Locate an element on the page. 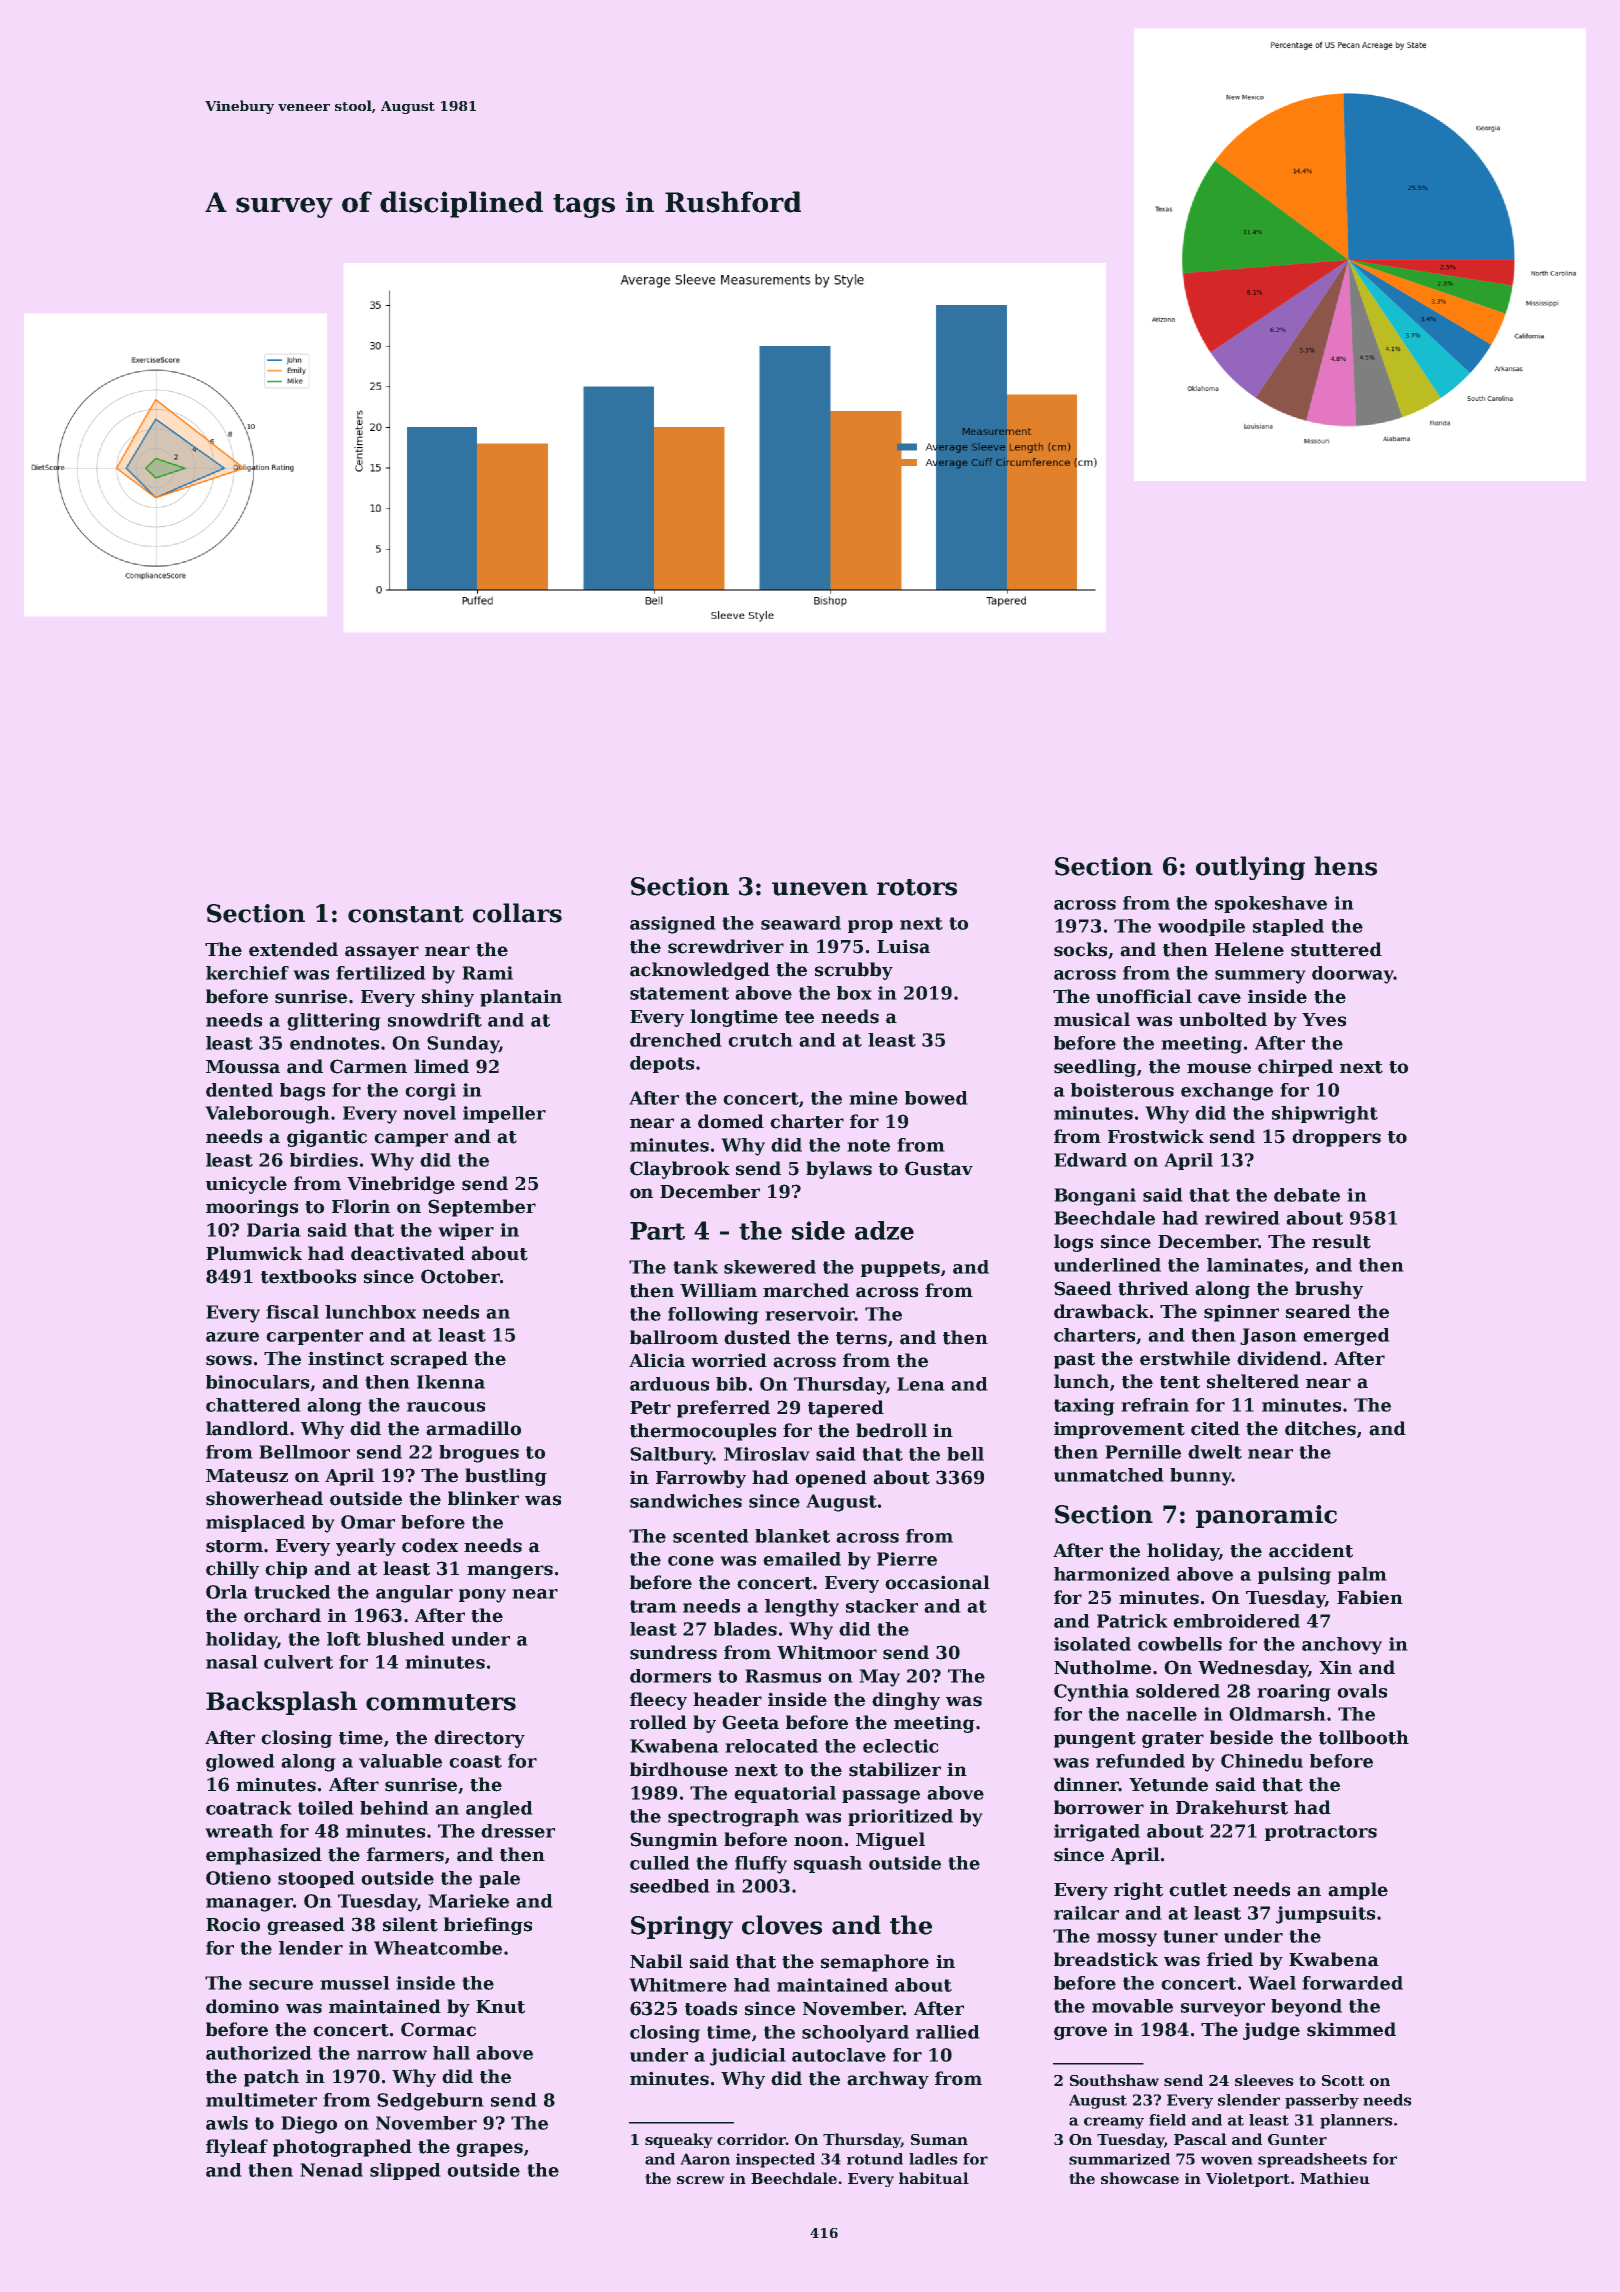  Fabien is located at coordinates (1370, 1597).
